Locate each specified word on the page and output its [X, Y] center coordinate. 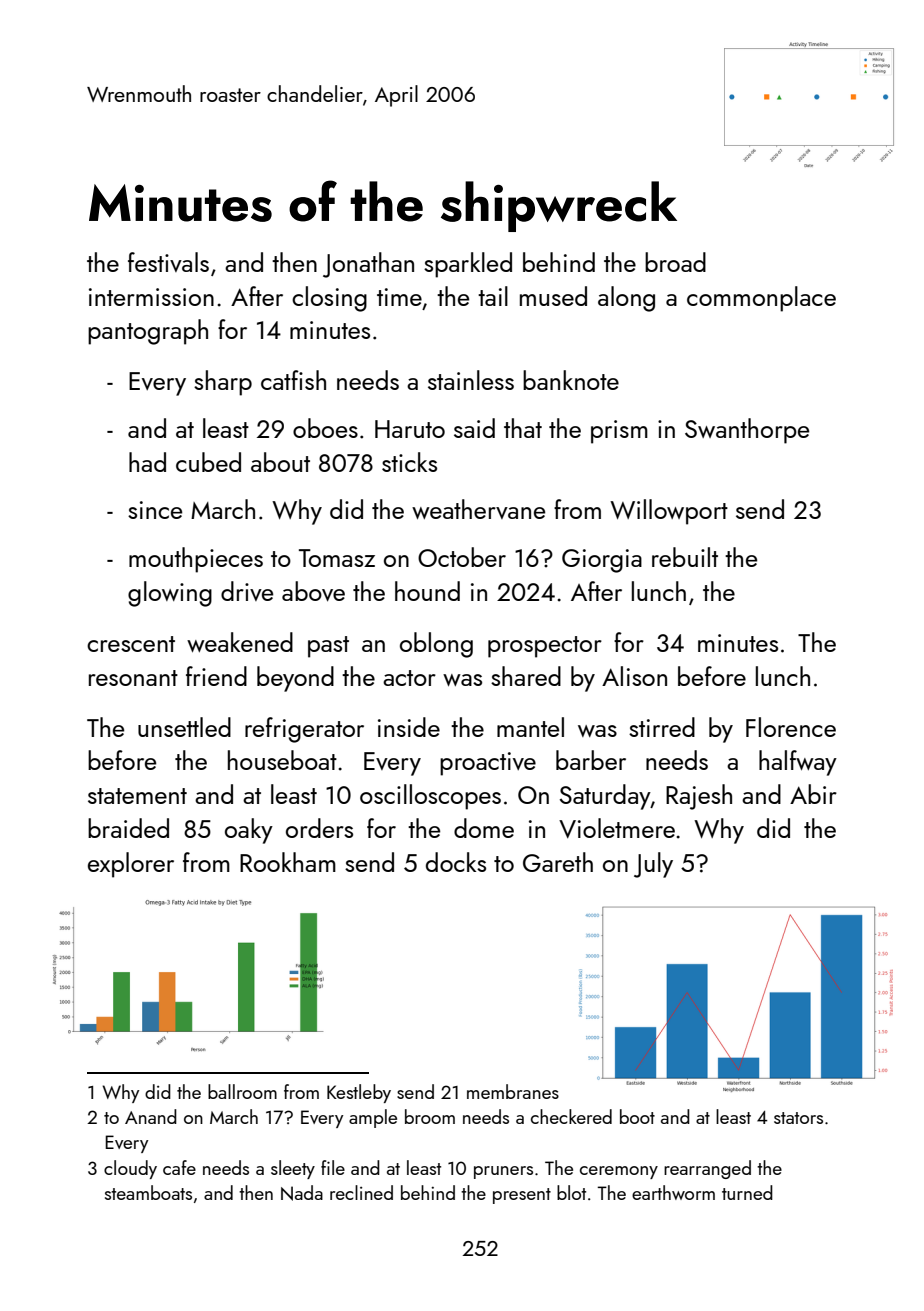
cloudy [130, 1169]
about [280, 462]
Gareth [558, 862]
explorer [131, 865]
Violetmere [617, 828]
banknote [571, 380]
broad [675, 262]
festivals [168, 262]
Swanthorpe [747, 431]
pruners [503, 1172]
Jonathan [368, 265]
